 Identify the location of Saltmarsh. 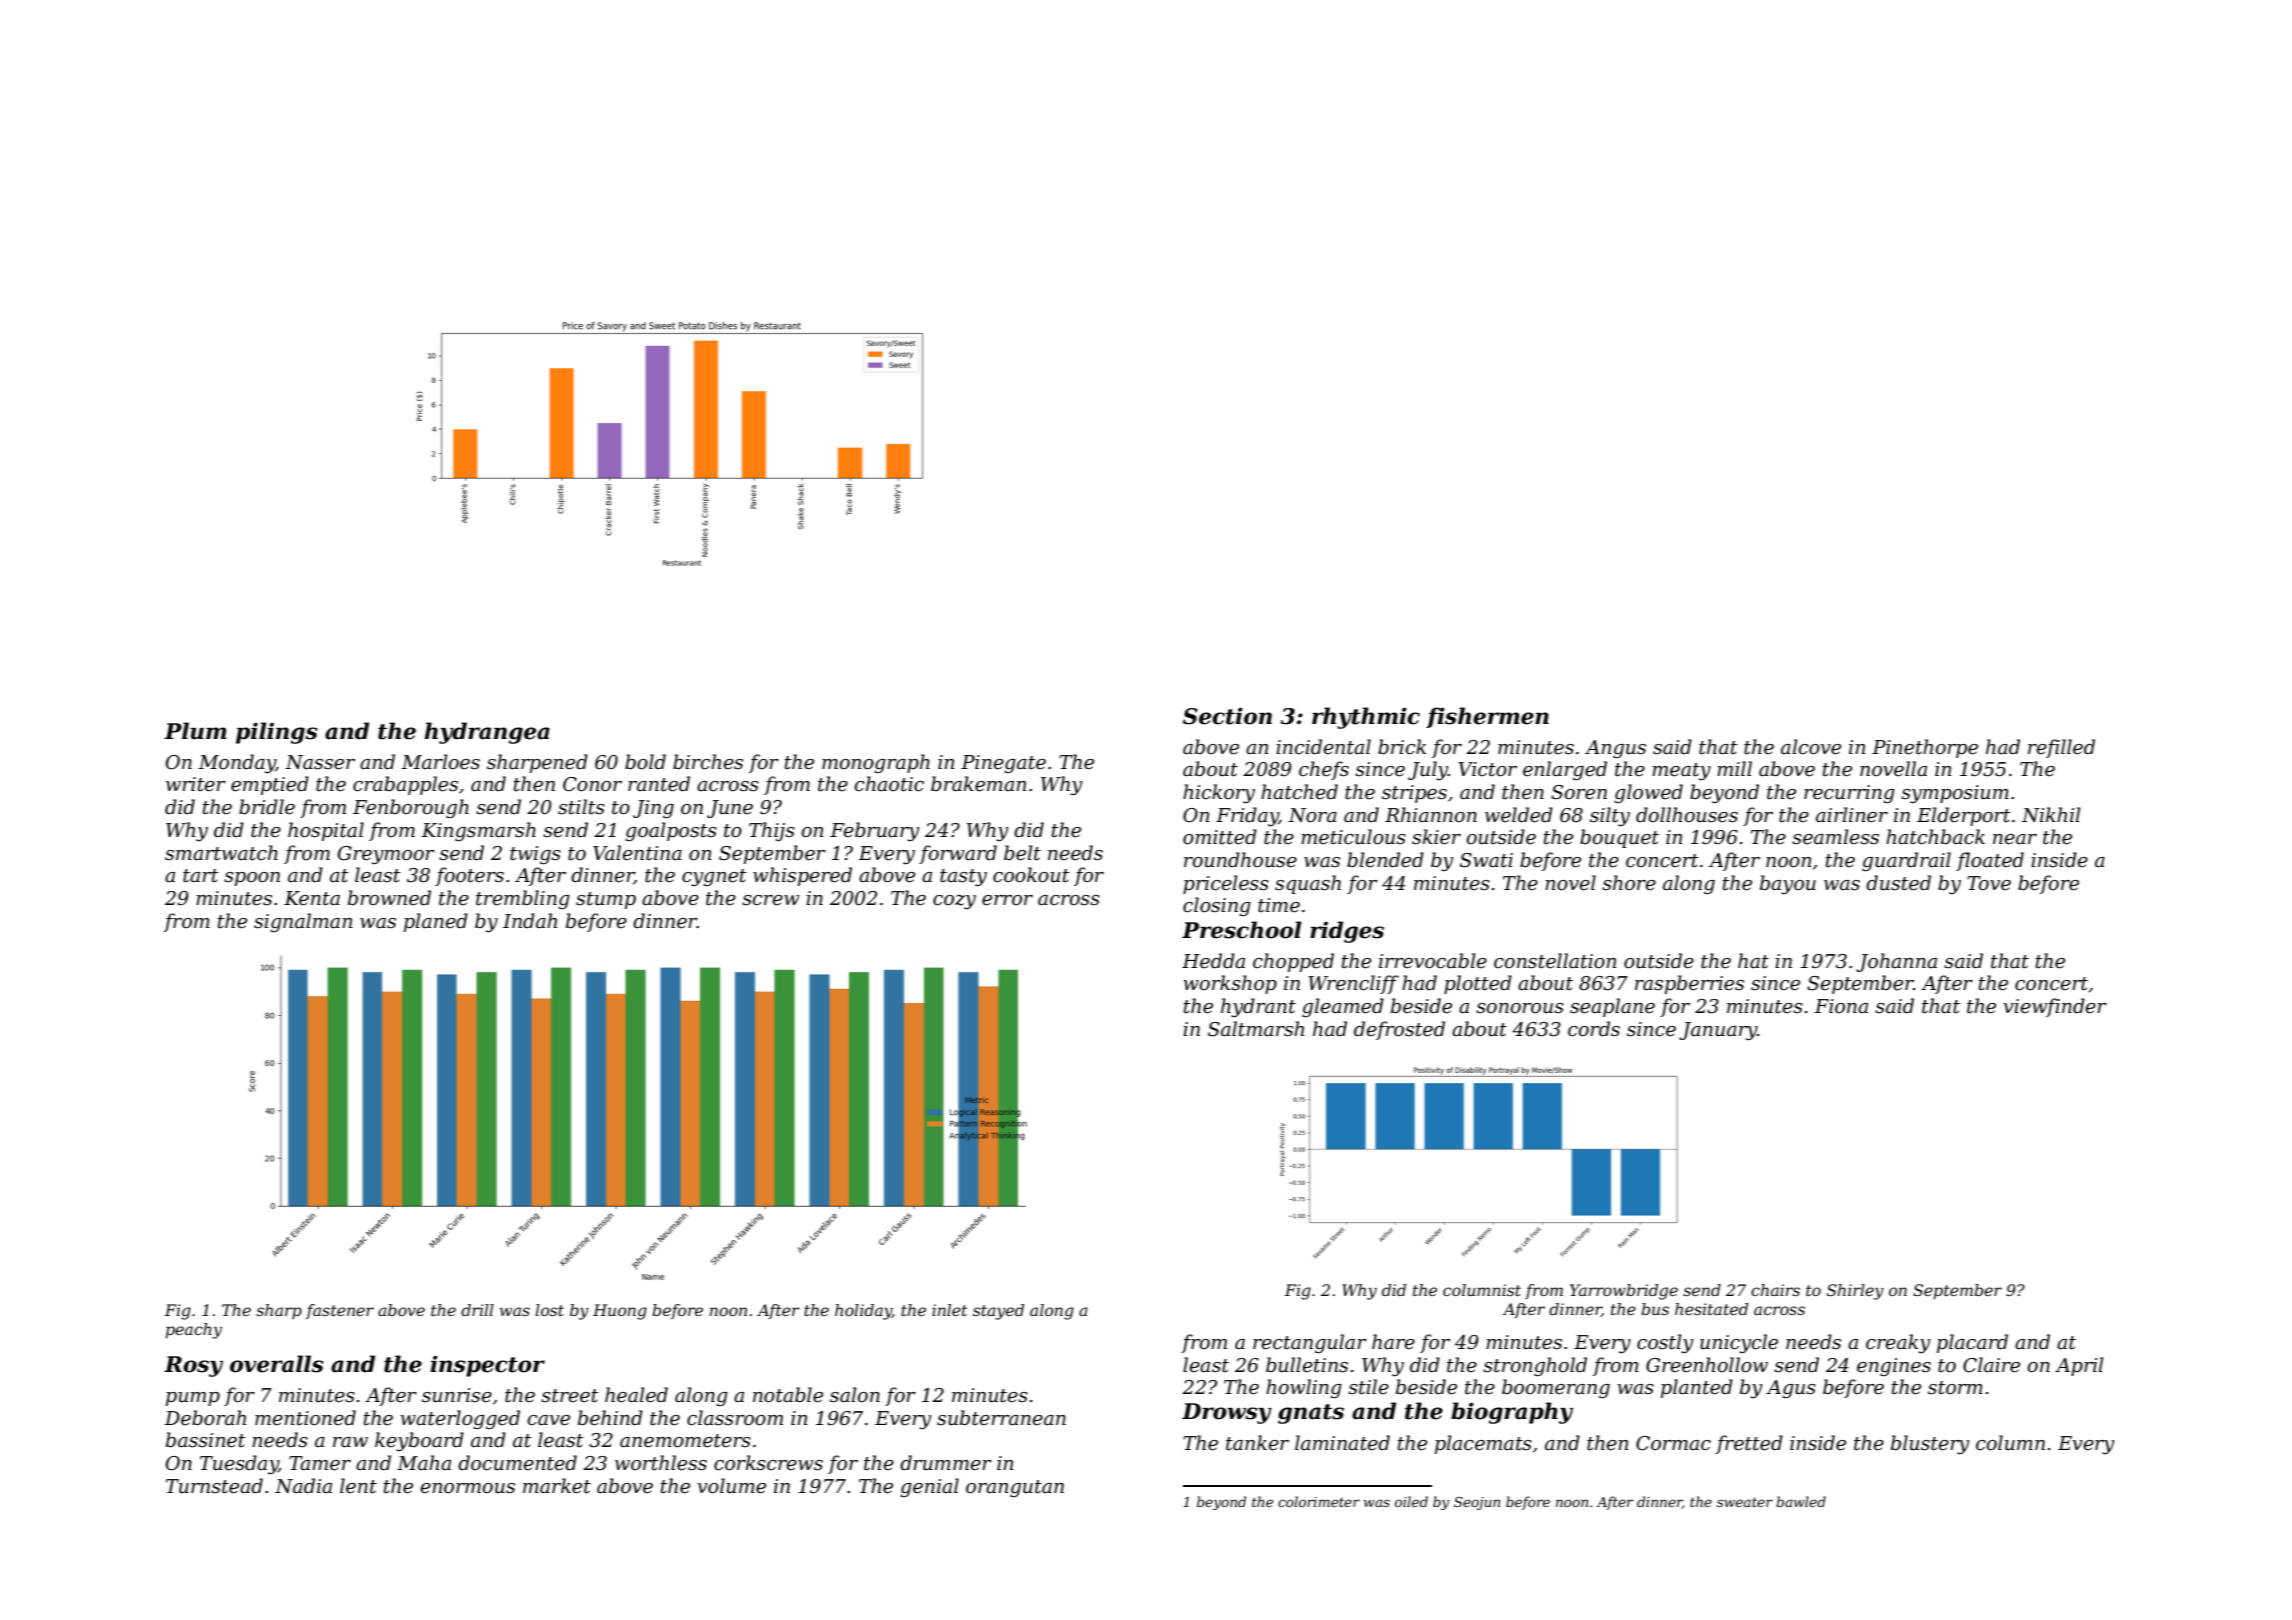
(1256, 1029).
